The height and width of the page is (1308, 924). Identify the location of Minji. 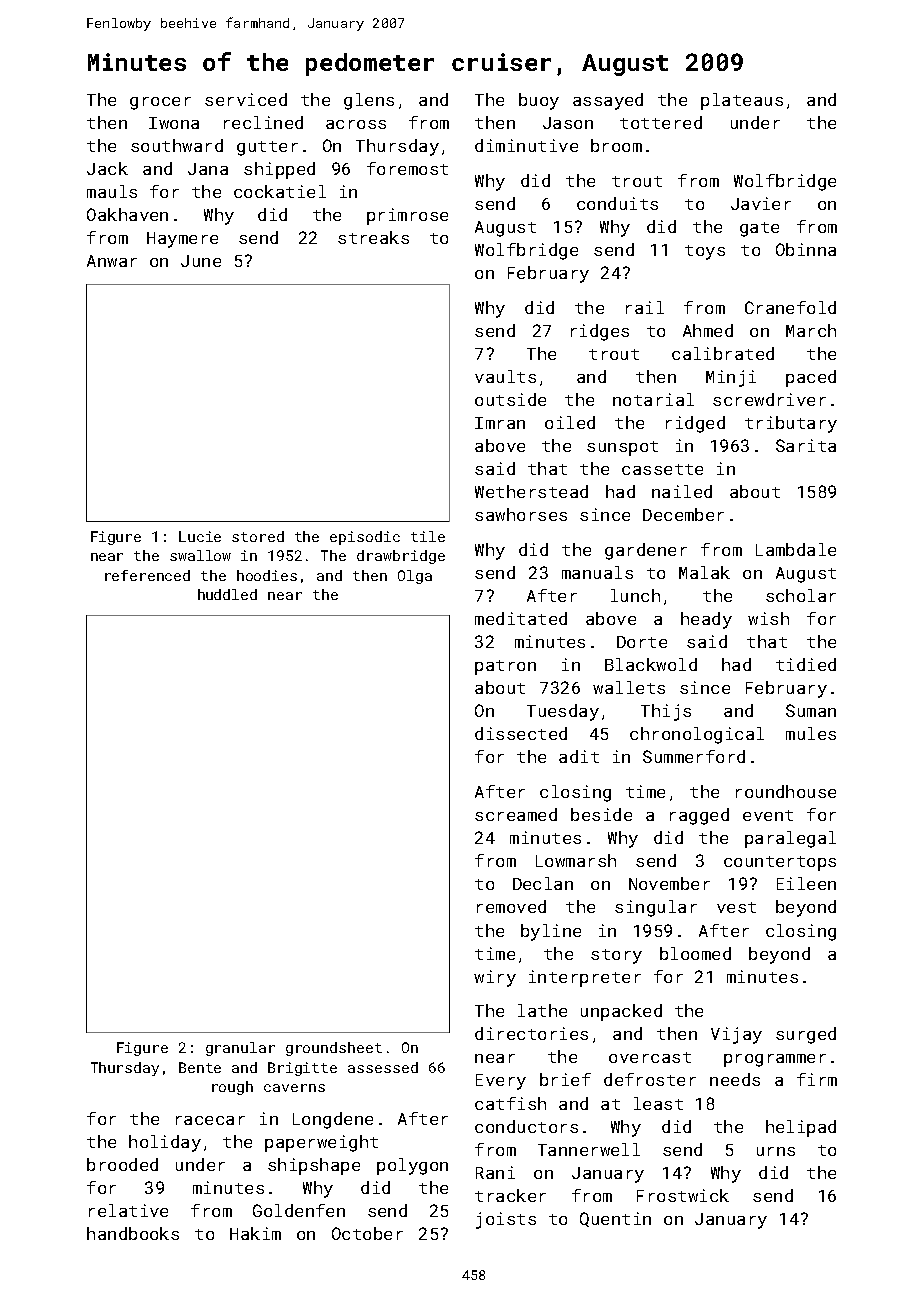
(731, 378).
